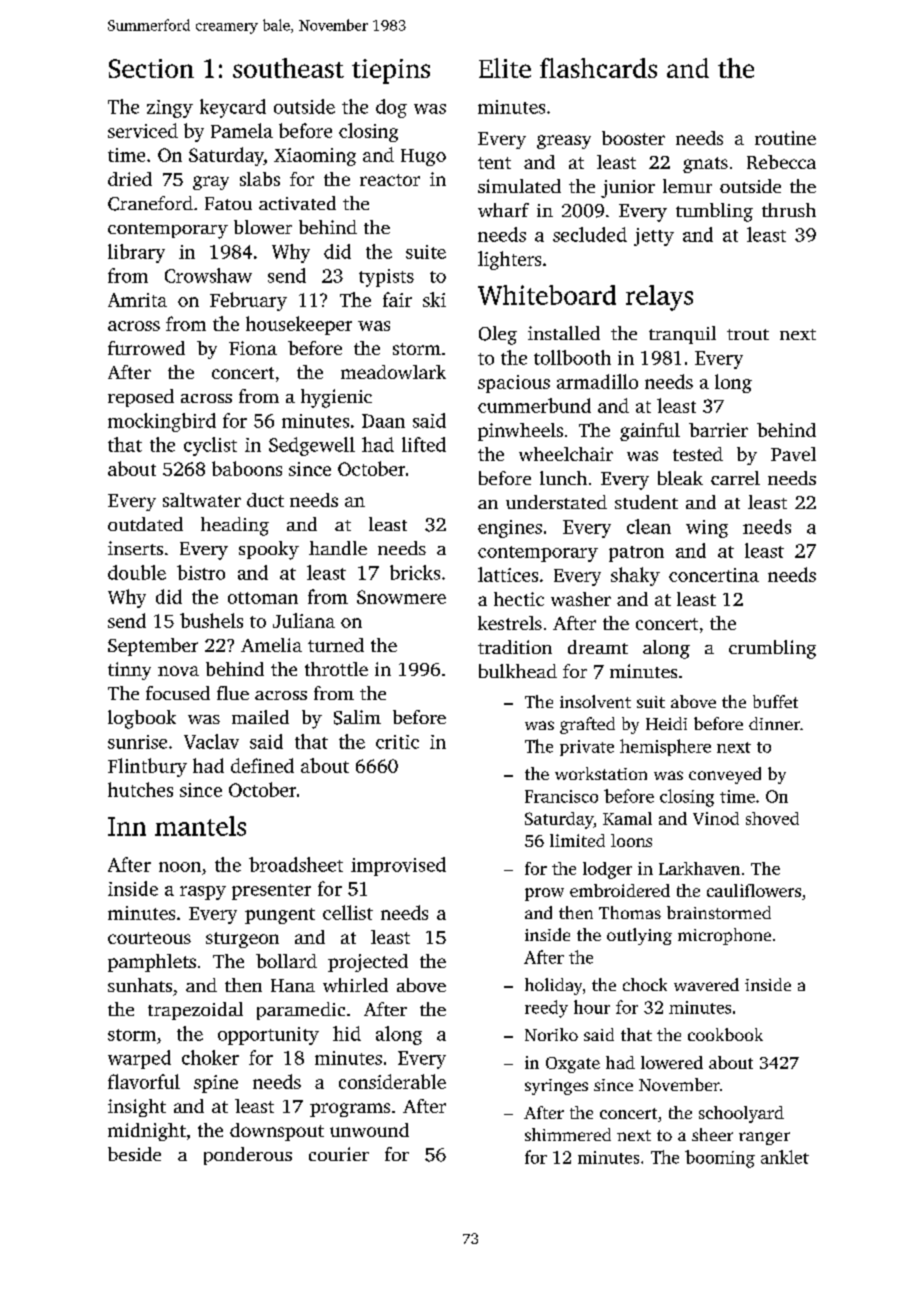 This document has height=1314, width=924. What do you see at coordinates (338, 548) in the document?
I see `handle` at bounding box center [338, 548].
